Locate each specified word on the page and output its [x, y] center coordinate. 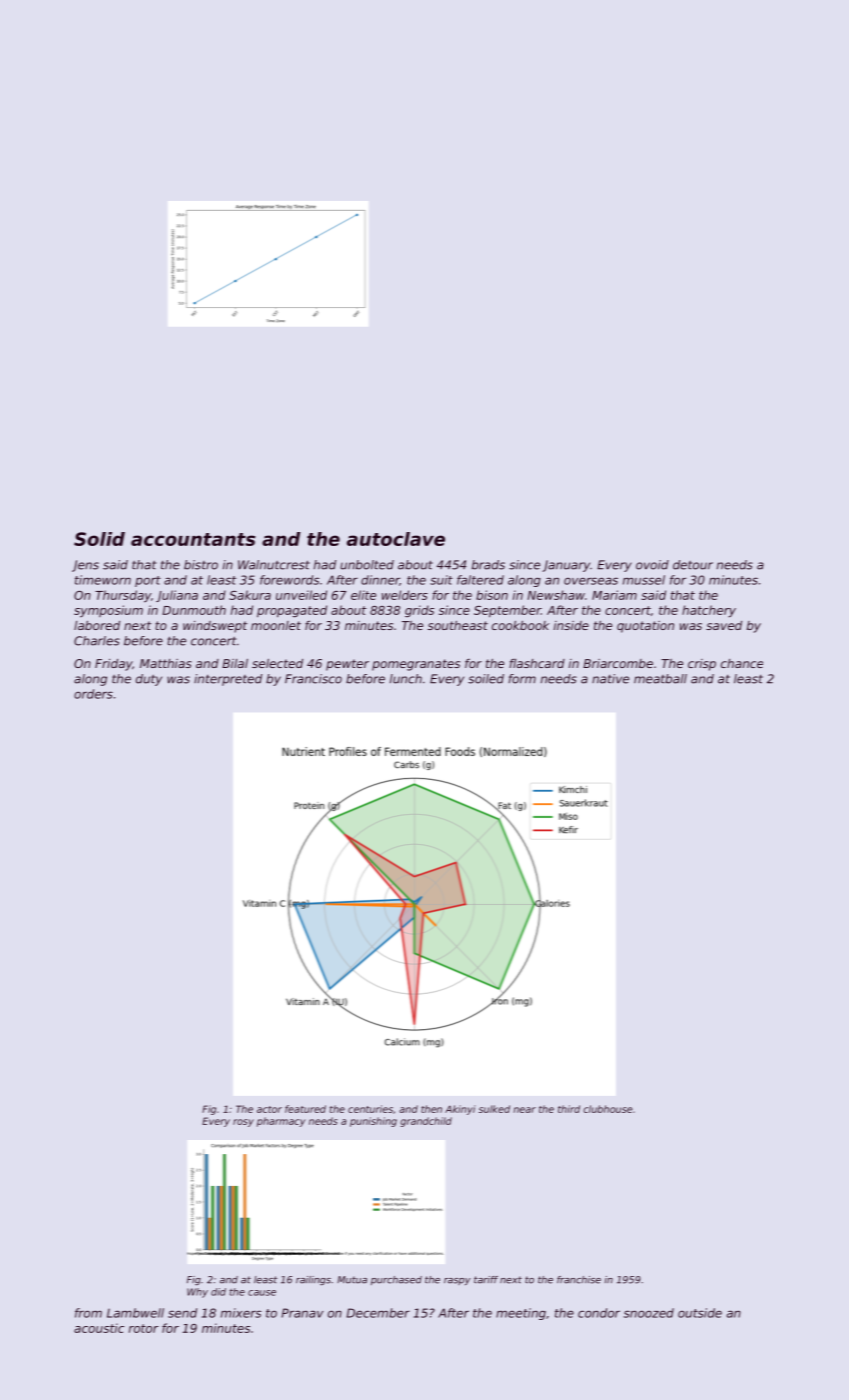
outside [700, 1313]
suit [441, 580]
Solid [99, 539]
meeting [521, 1314]
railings [313, 1280]
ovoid [652, 565]
